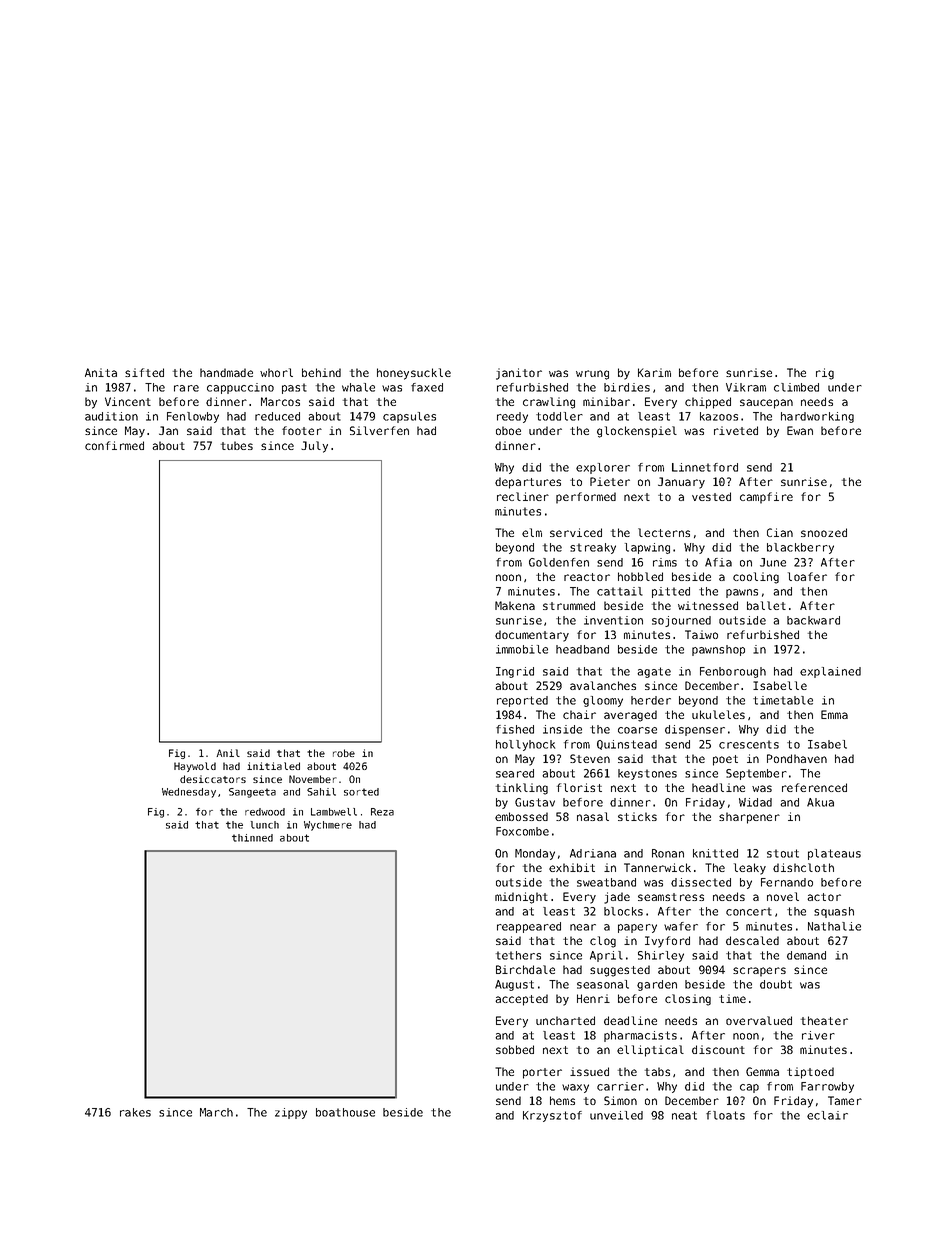 This screenshot has height=1233, width=952. Describe the element at coordinates (252, 838) in the screenshot. I see `thinned` at that location.
